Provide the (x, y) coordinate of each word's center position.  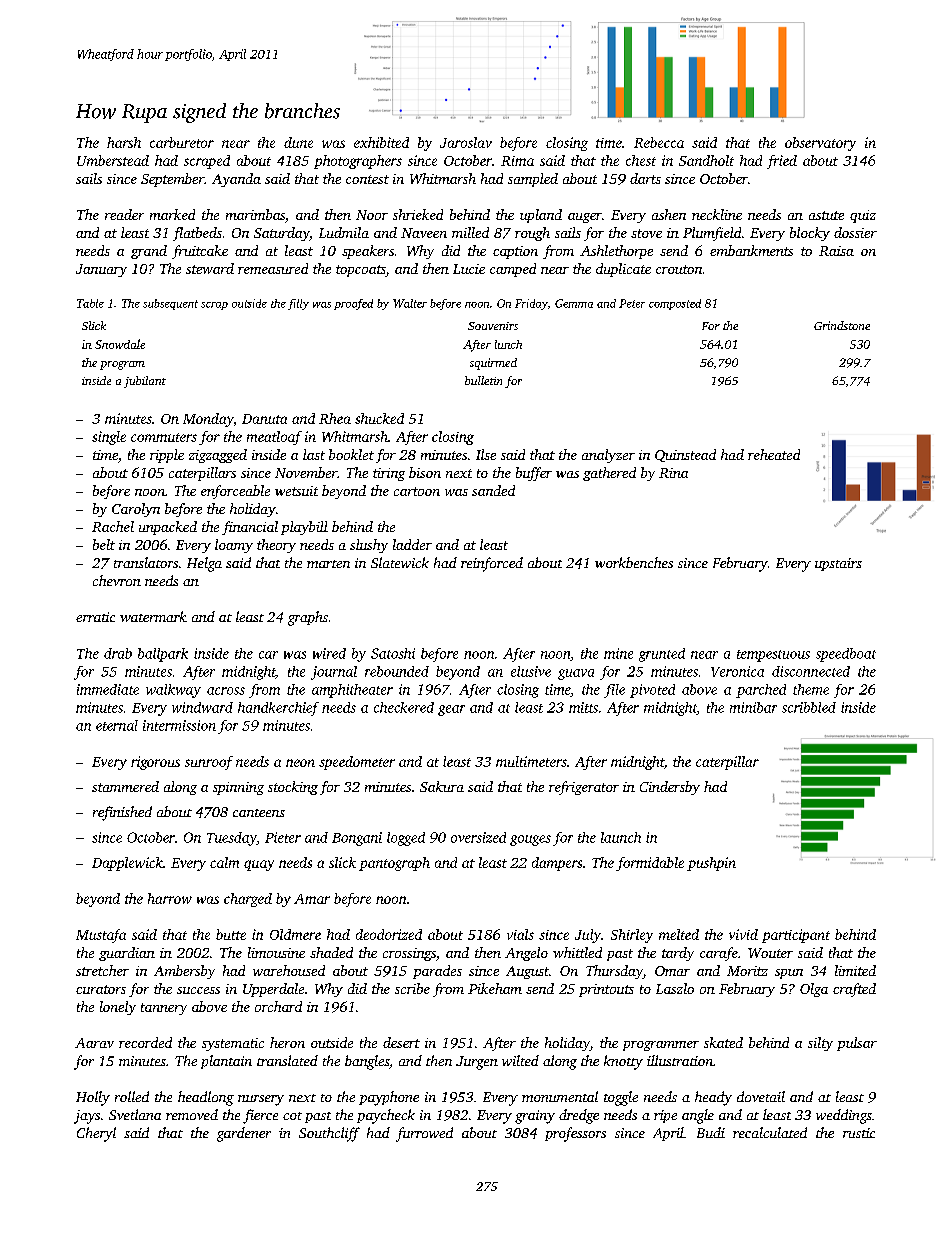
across (226, 691)
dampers (557, 864)
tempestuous (773, 656)
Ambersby (184, 972)
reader (124, 214)
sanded (493, 490)
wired (329, 653)
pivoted (652, 691)
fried (782, 162)
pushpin (711, 864)
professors (575, 1134)
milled (470, 232)
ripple (167, 456)
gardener (244, 1134)
